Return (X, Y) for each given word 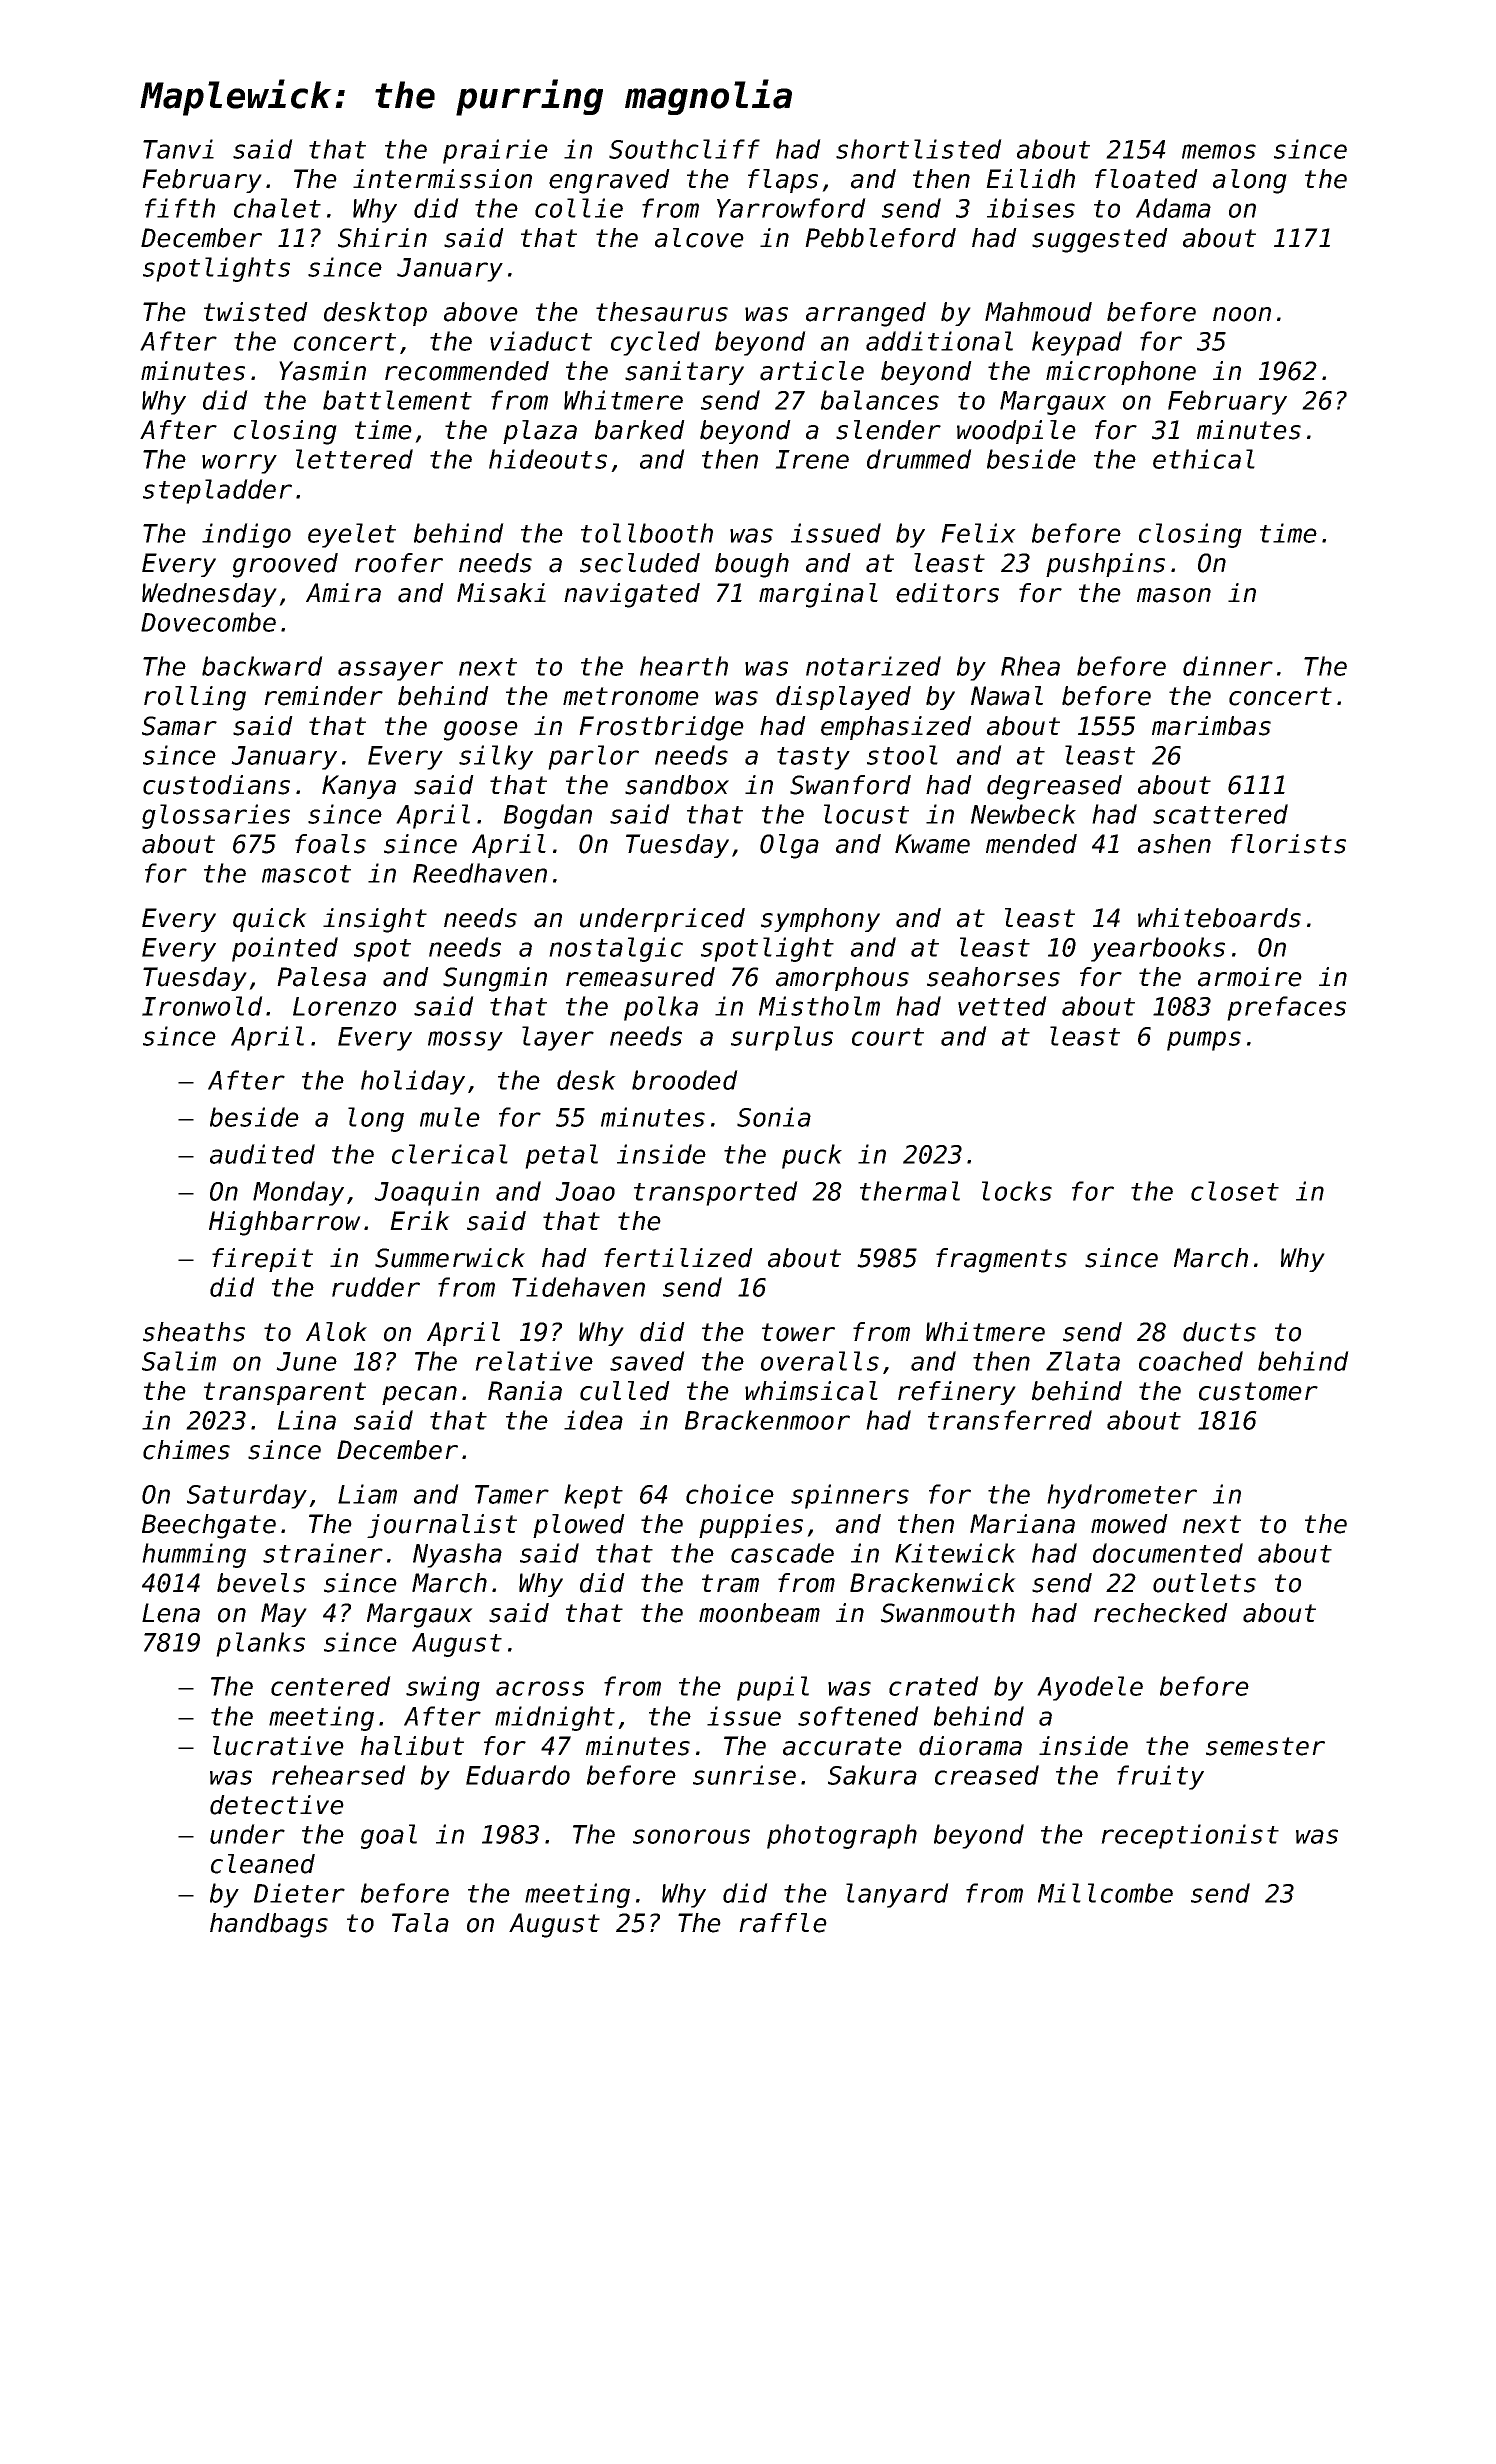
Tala (420, 1923)
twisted (256, 312)
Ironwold (202, 1006)
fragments (1001, 1260)
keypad (1077, 343)
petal (561, 1156)
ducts (1219, 1332)
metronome (631, 696)
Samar (179, 726)
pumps (1204, 1041)
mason (1174, 595)
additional (939, 341)
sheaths (194, 1332)
